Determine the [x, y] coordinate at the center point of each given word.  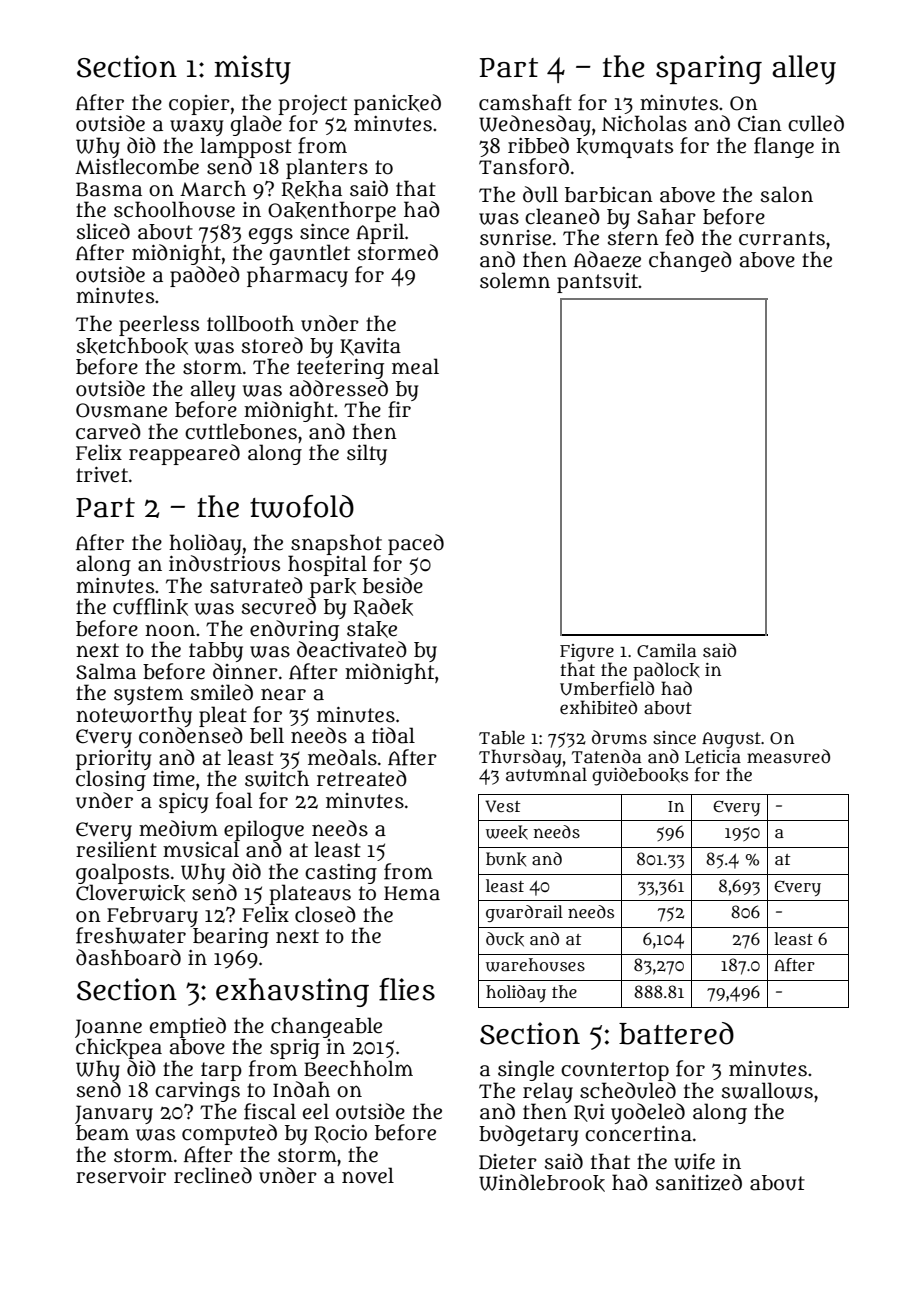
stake [372, 629]
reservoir [121, 1176]
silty [367, 454]
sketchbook [132, 346]
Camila [666, 650]
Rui [589, 1113]
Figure [587, 653]
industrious [224, 563]
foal [234, 800]
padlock [666, 671]
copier [199, 105]
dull [540, 194]
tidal [393, 735]
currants [782, 238]
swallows [767, 1090]
